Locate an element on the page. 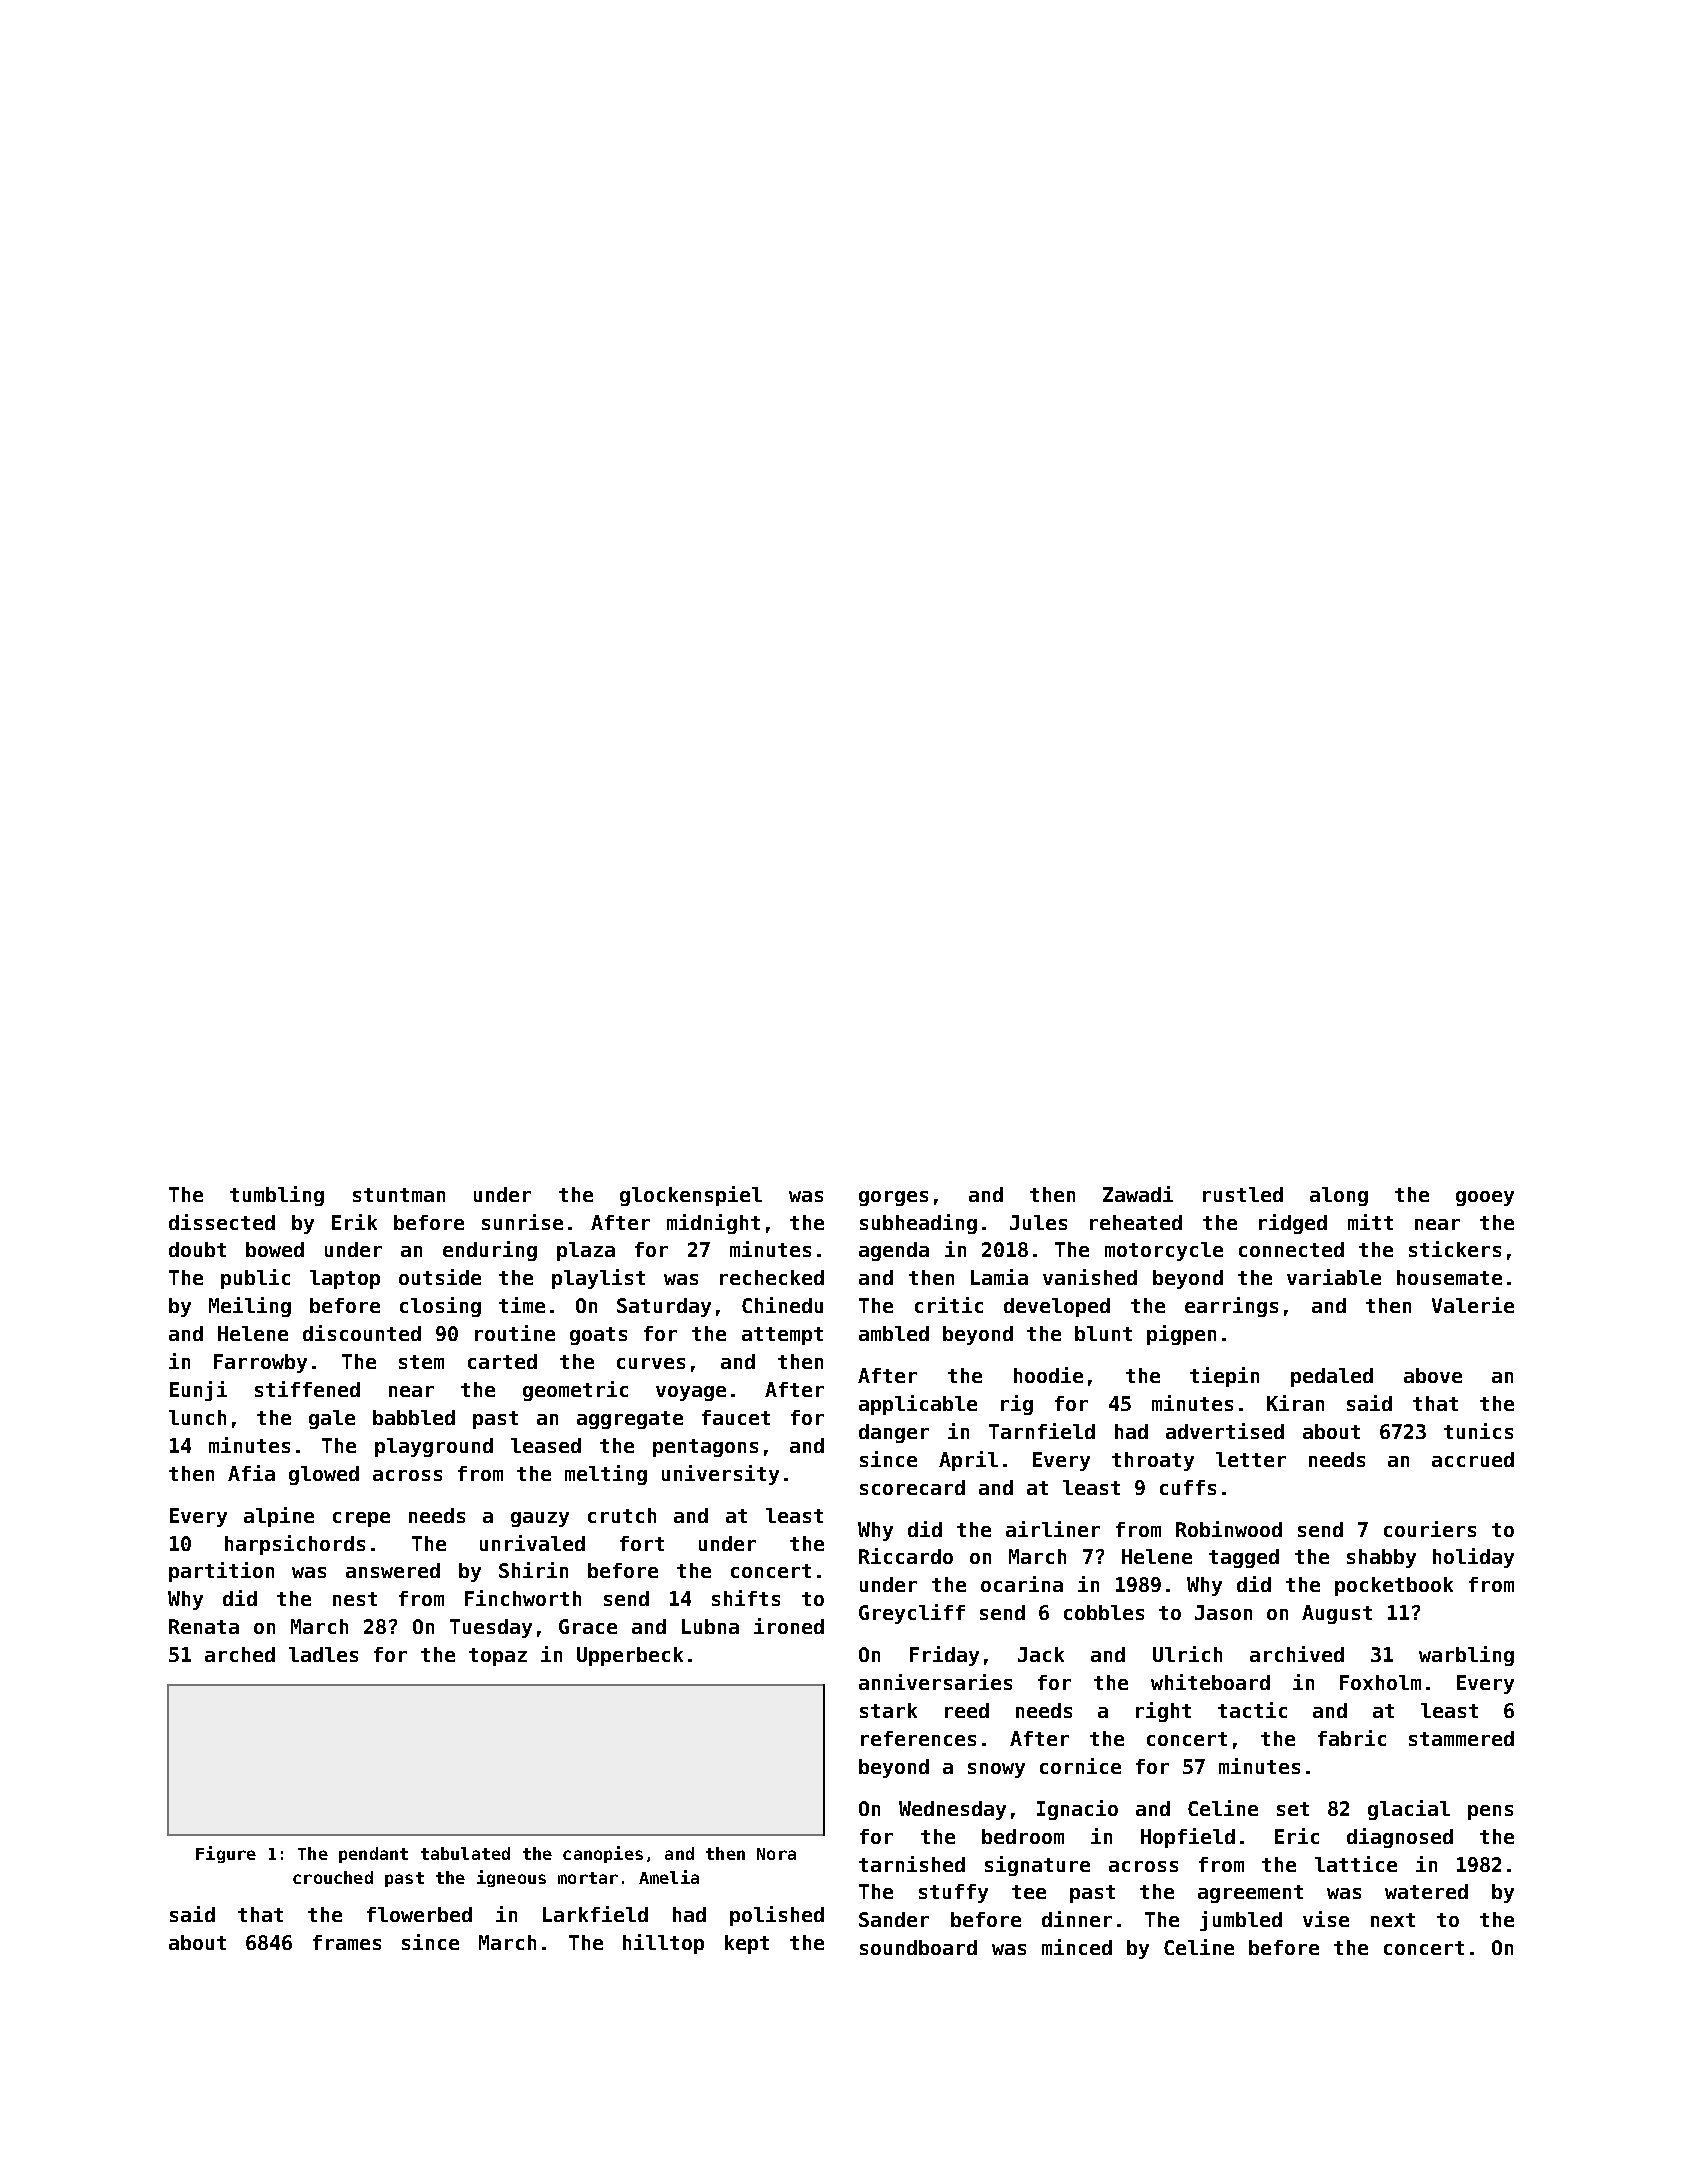  frames is located at coordinates (347, 1942).
